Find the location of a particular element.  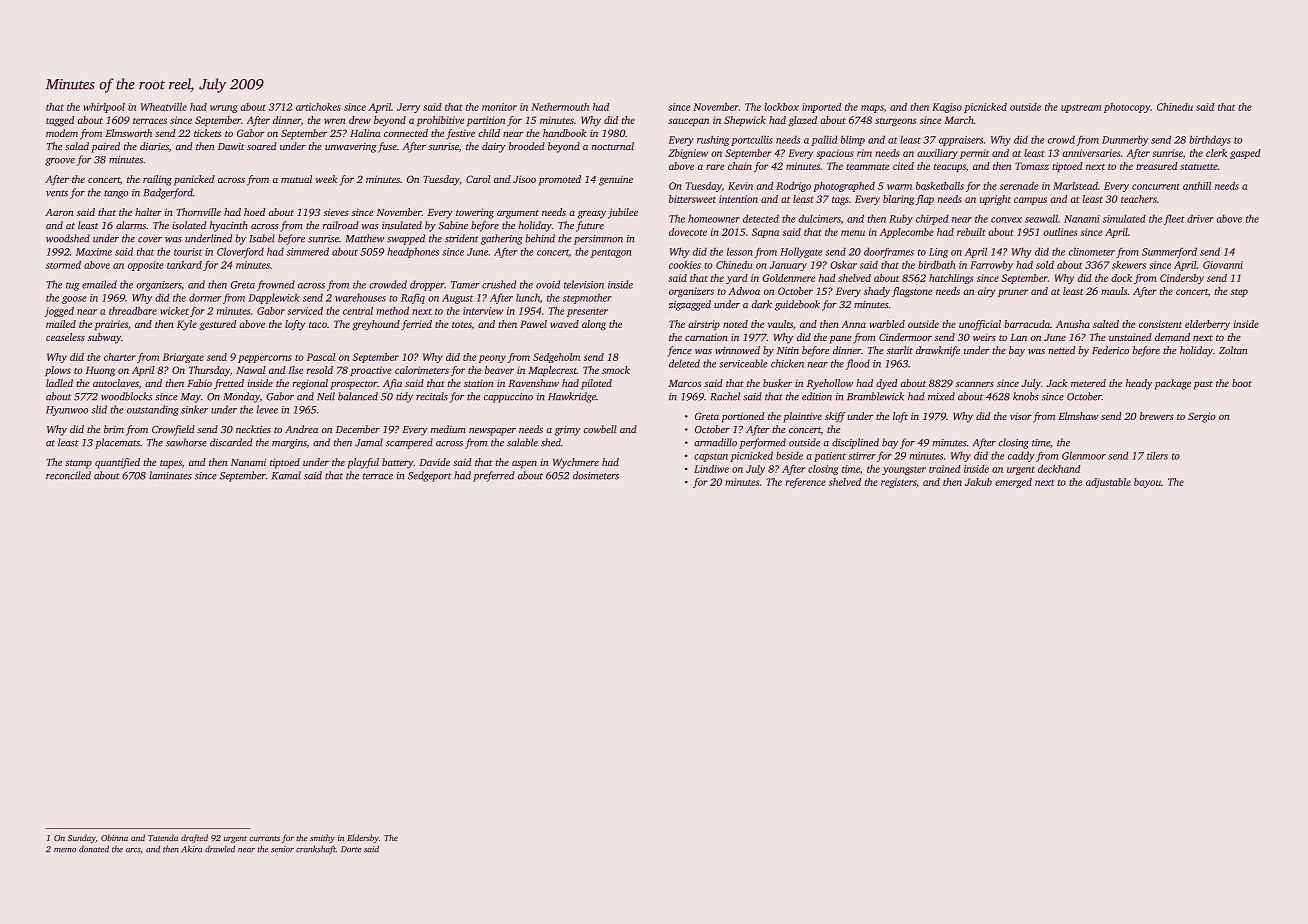

bayou is located at coordinates (1147, 483).
